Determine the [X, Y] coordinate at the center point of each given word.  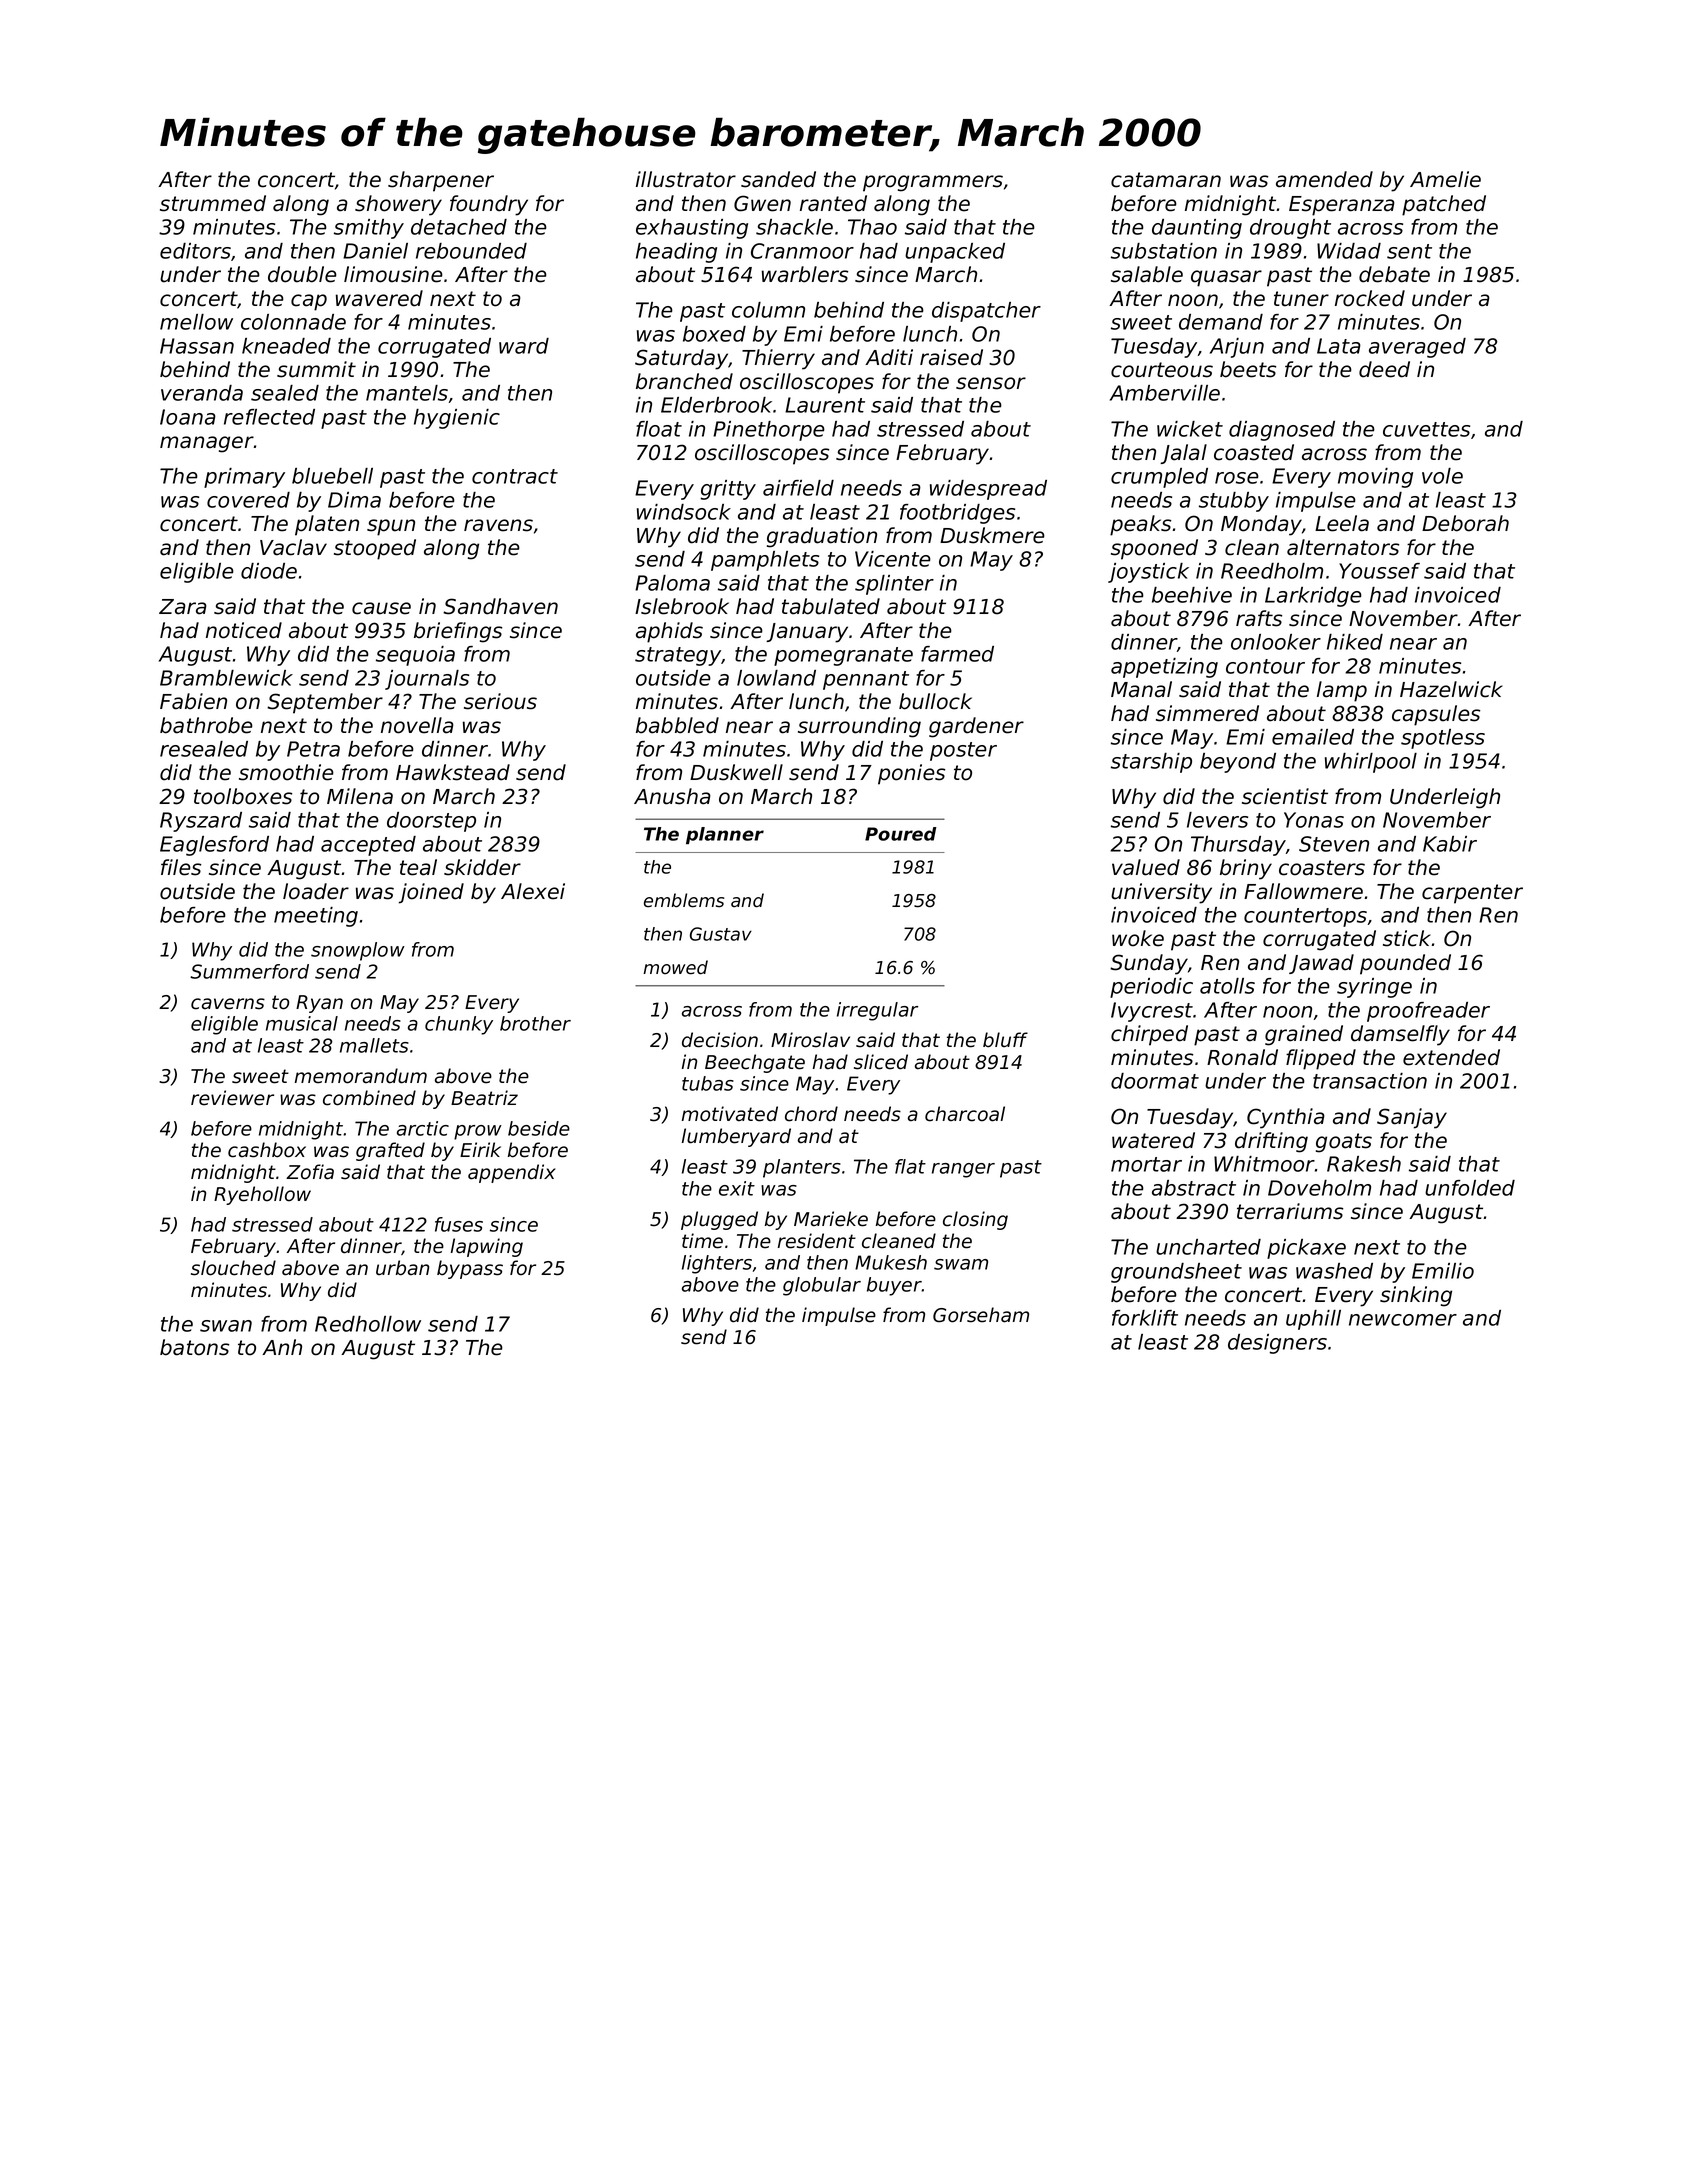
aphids [669, 632]
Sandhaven [500, 606]
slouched [233, 1268]
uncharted [1208, 1247]
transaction [1370, 1081]
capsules [1436, 715]
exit [737, 1188]
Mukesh [891, 1262]
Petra [313, 749]
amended [1324, 179]
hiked [1355, 642]
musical [302, 1023]
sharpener [441, 181]
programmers [933, 183]
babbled [677, 725]
